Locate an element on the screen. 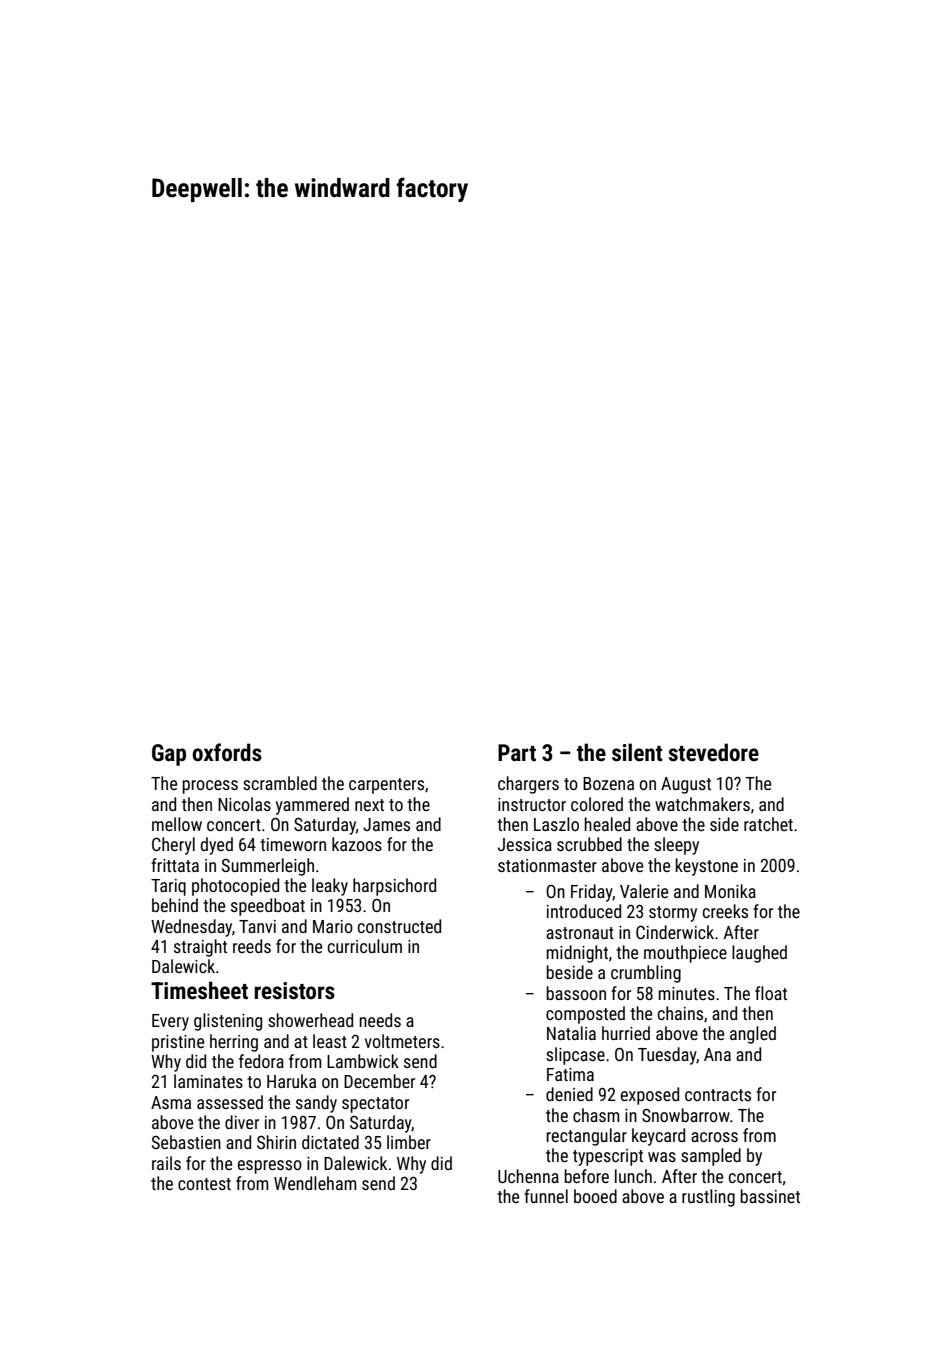 The image size is (952, 1351). oxfords is located at coordinates (227, 752).
